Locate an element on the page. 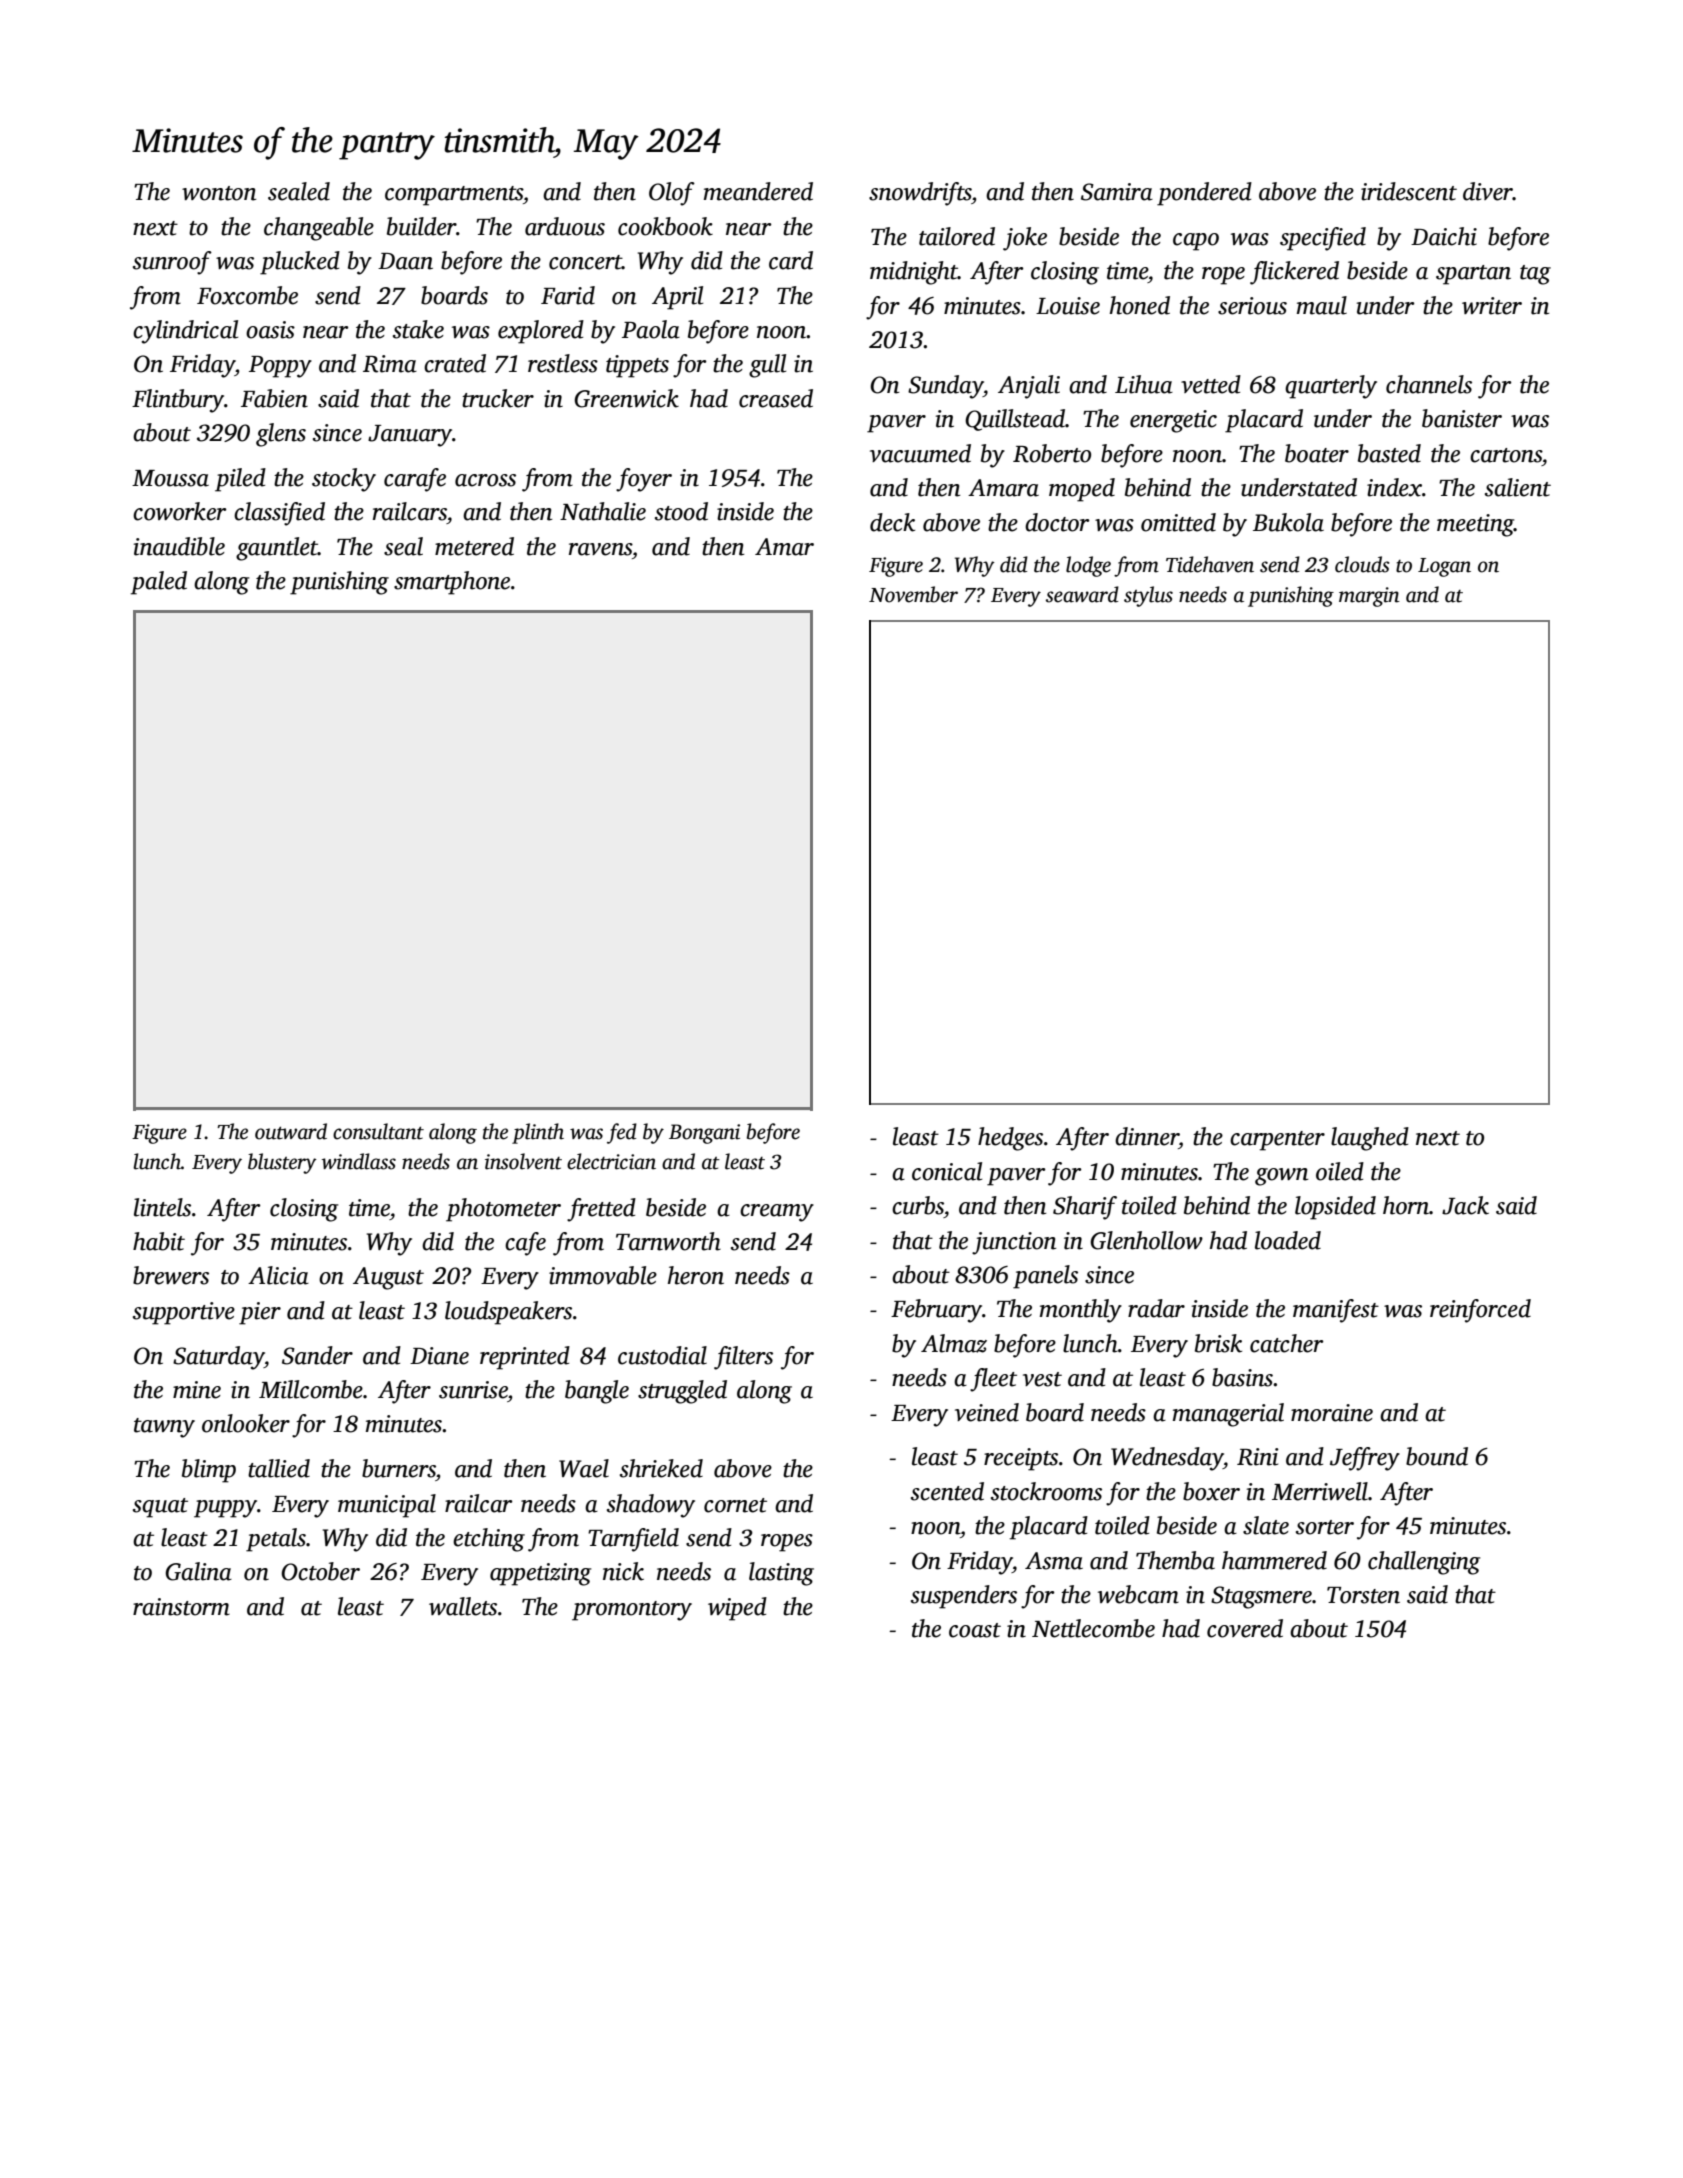 This image has height=2178, width=1683. writer is located at coordinates (1492, 306).
